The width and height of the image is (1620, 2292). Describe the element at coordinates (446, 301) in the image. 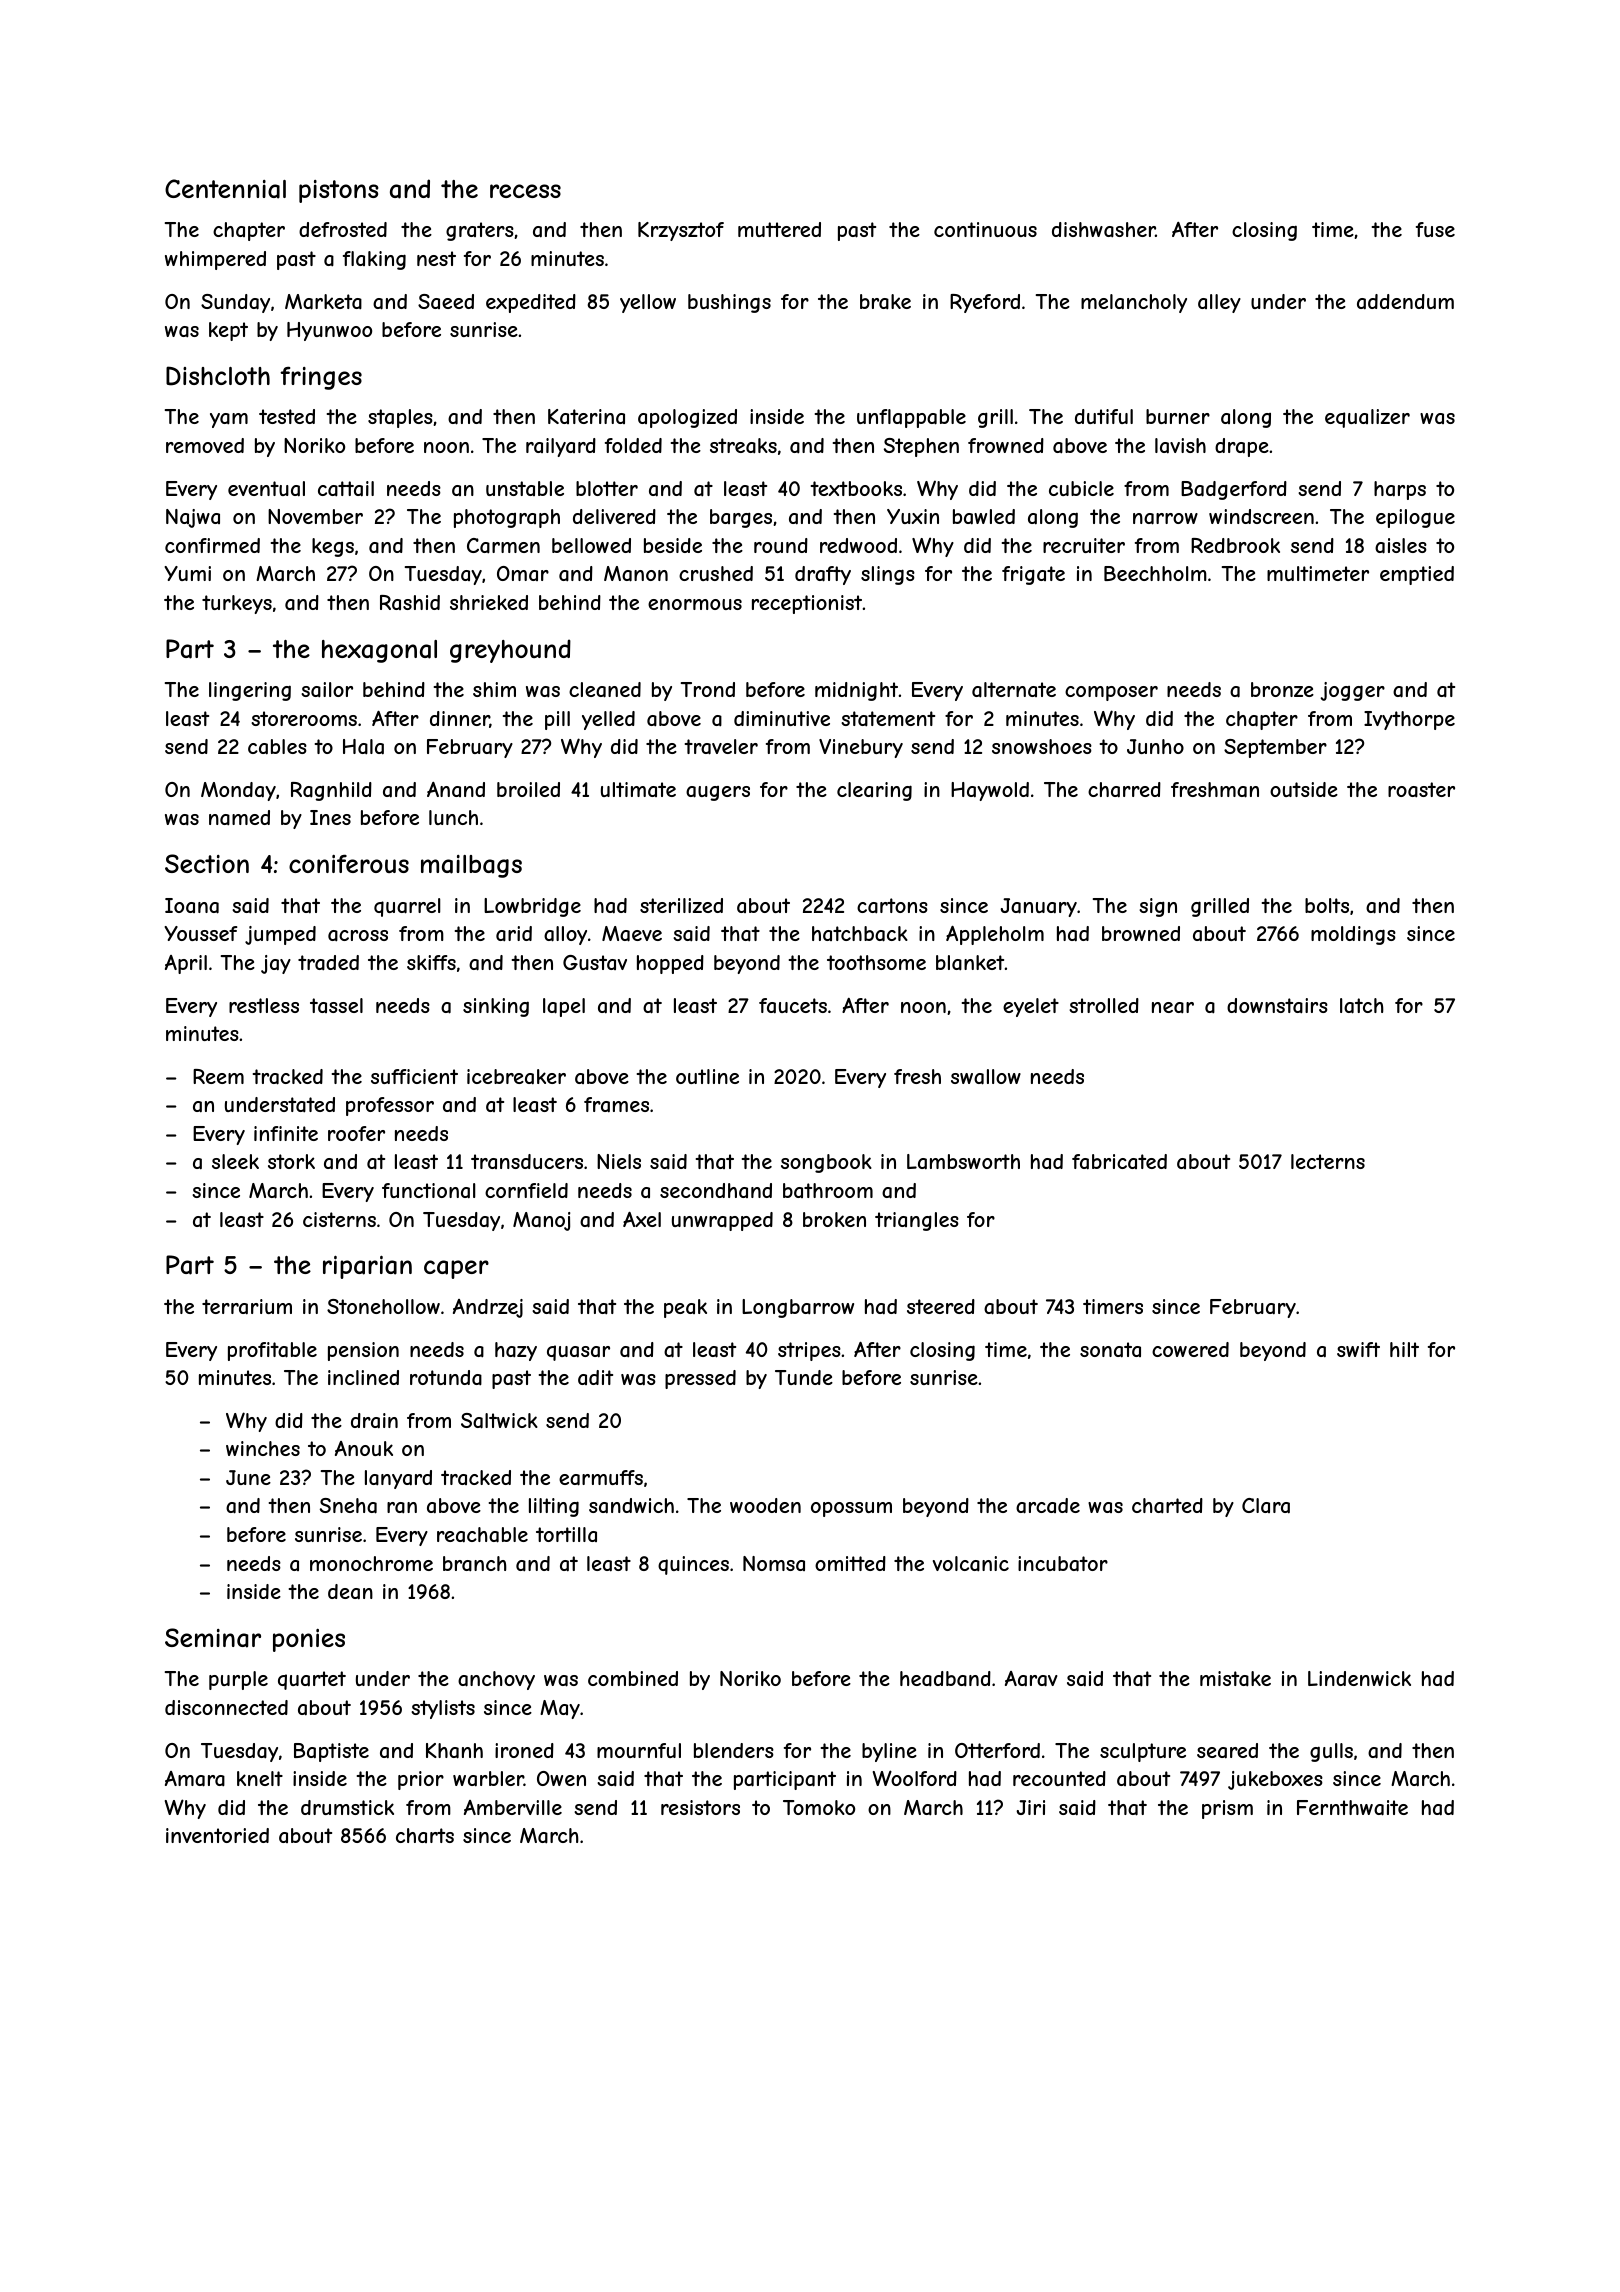

I see `Saeed` at that location.
